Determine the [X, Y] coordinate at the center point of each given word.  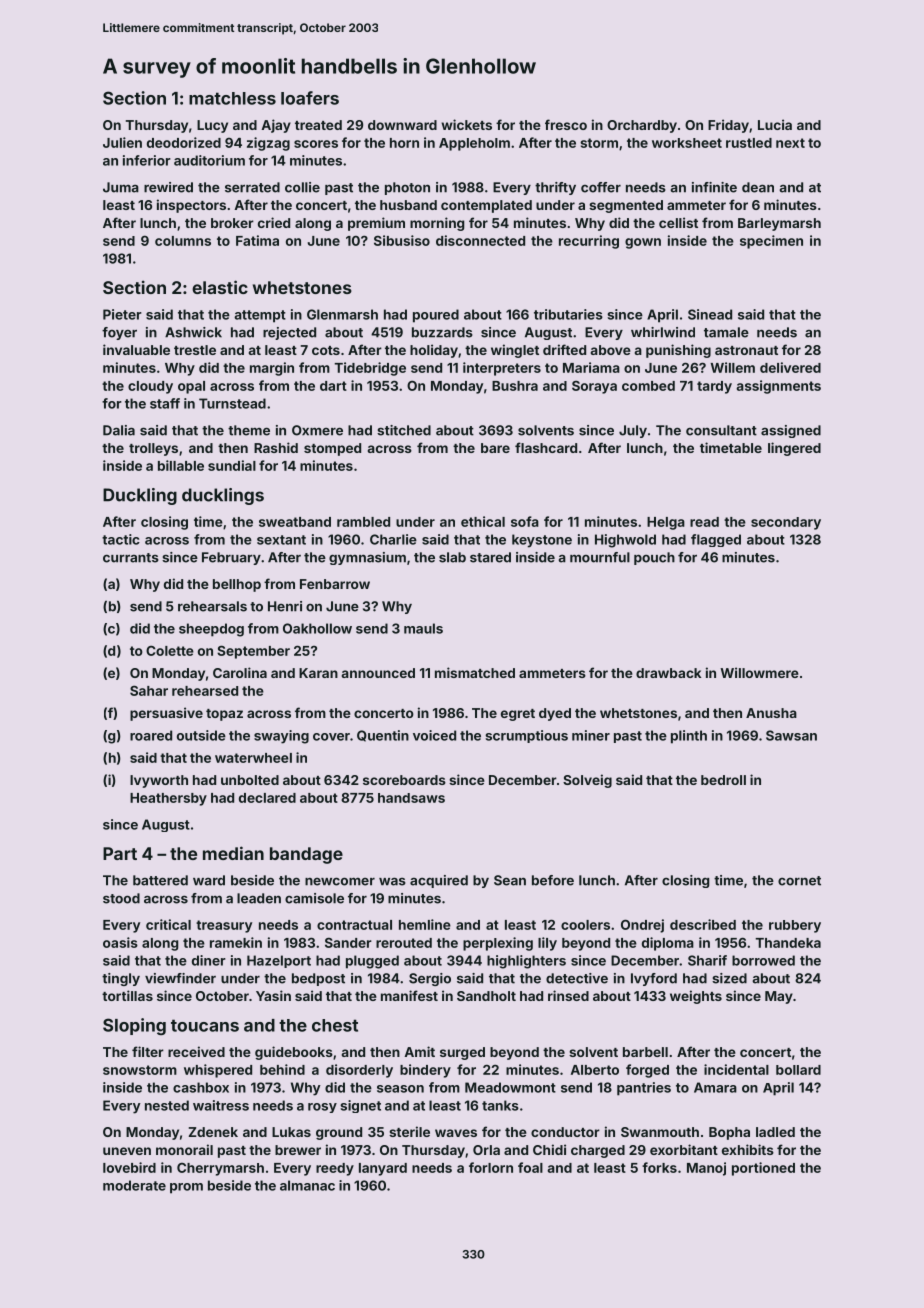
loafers [310, 98]
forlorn [491, 1167]
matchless [232, 98]
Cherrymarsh [220, 1169]
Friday [728, 126]
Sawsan [791, 735]
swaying [281, 737]
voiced [434, 735]
